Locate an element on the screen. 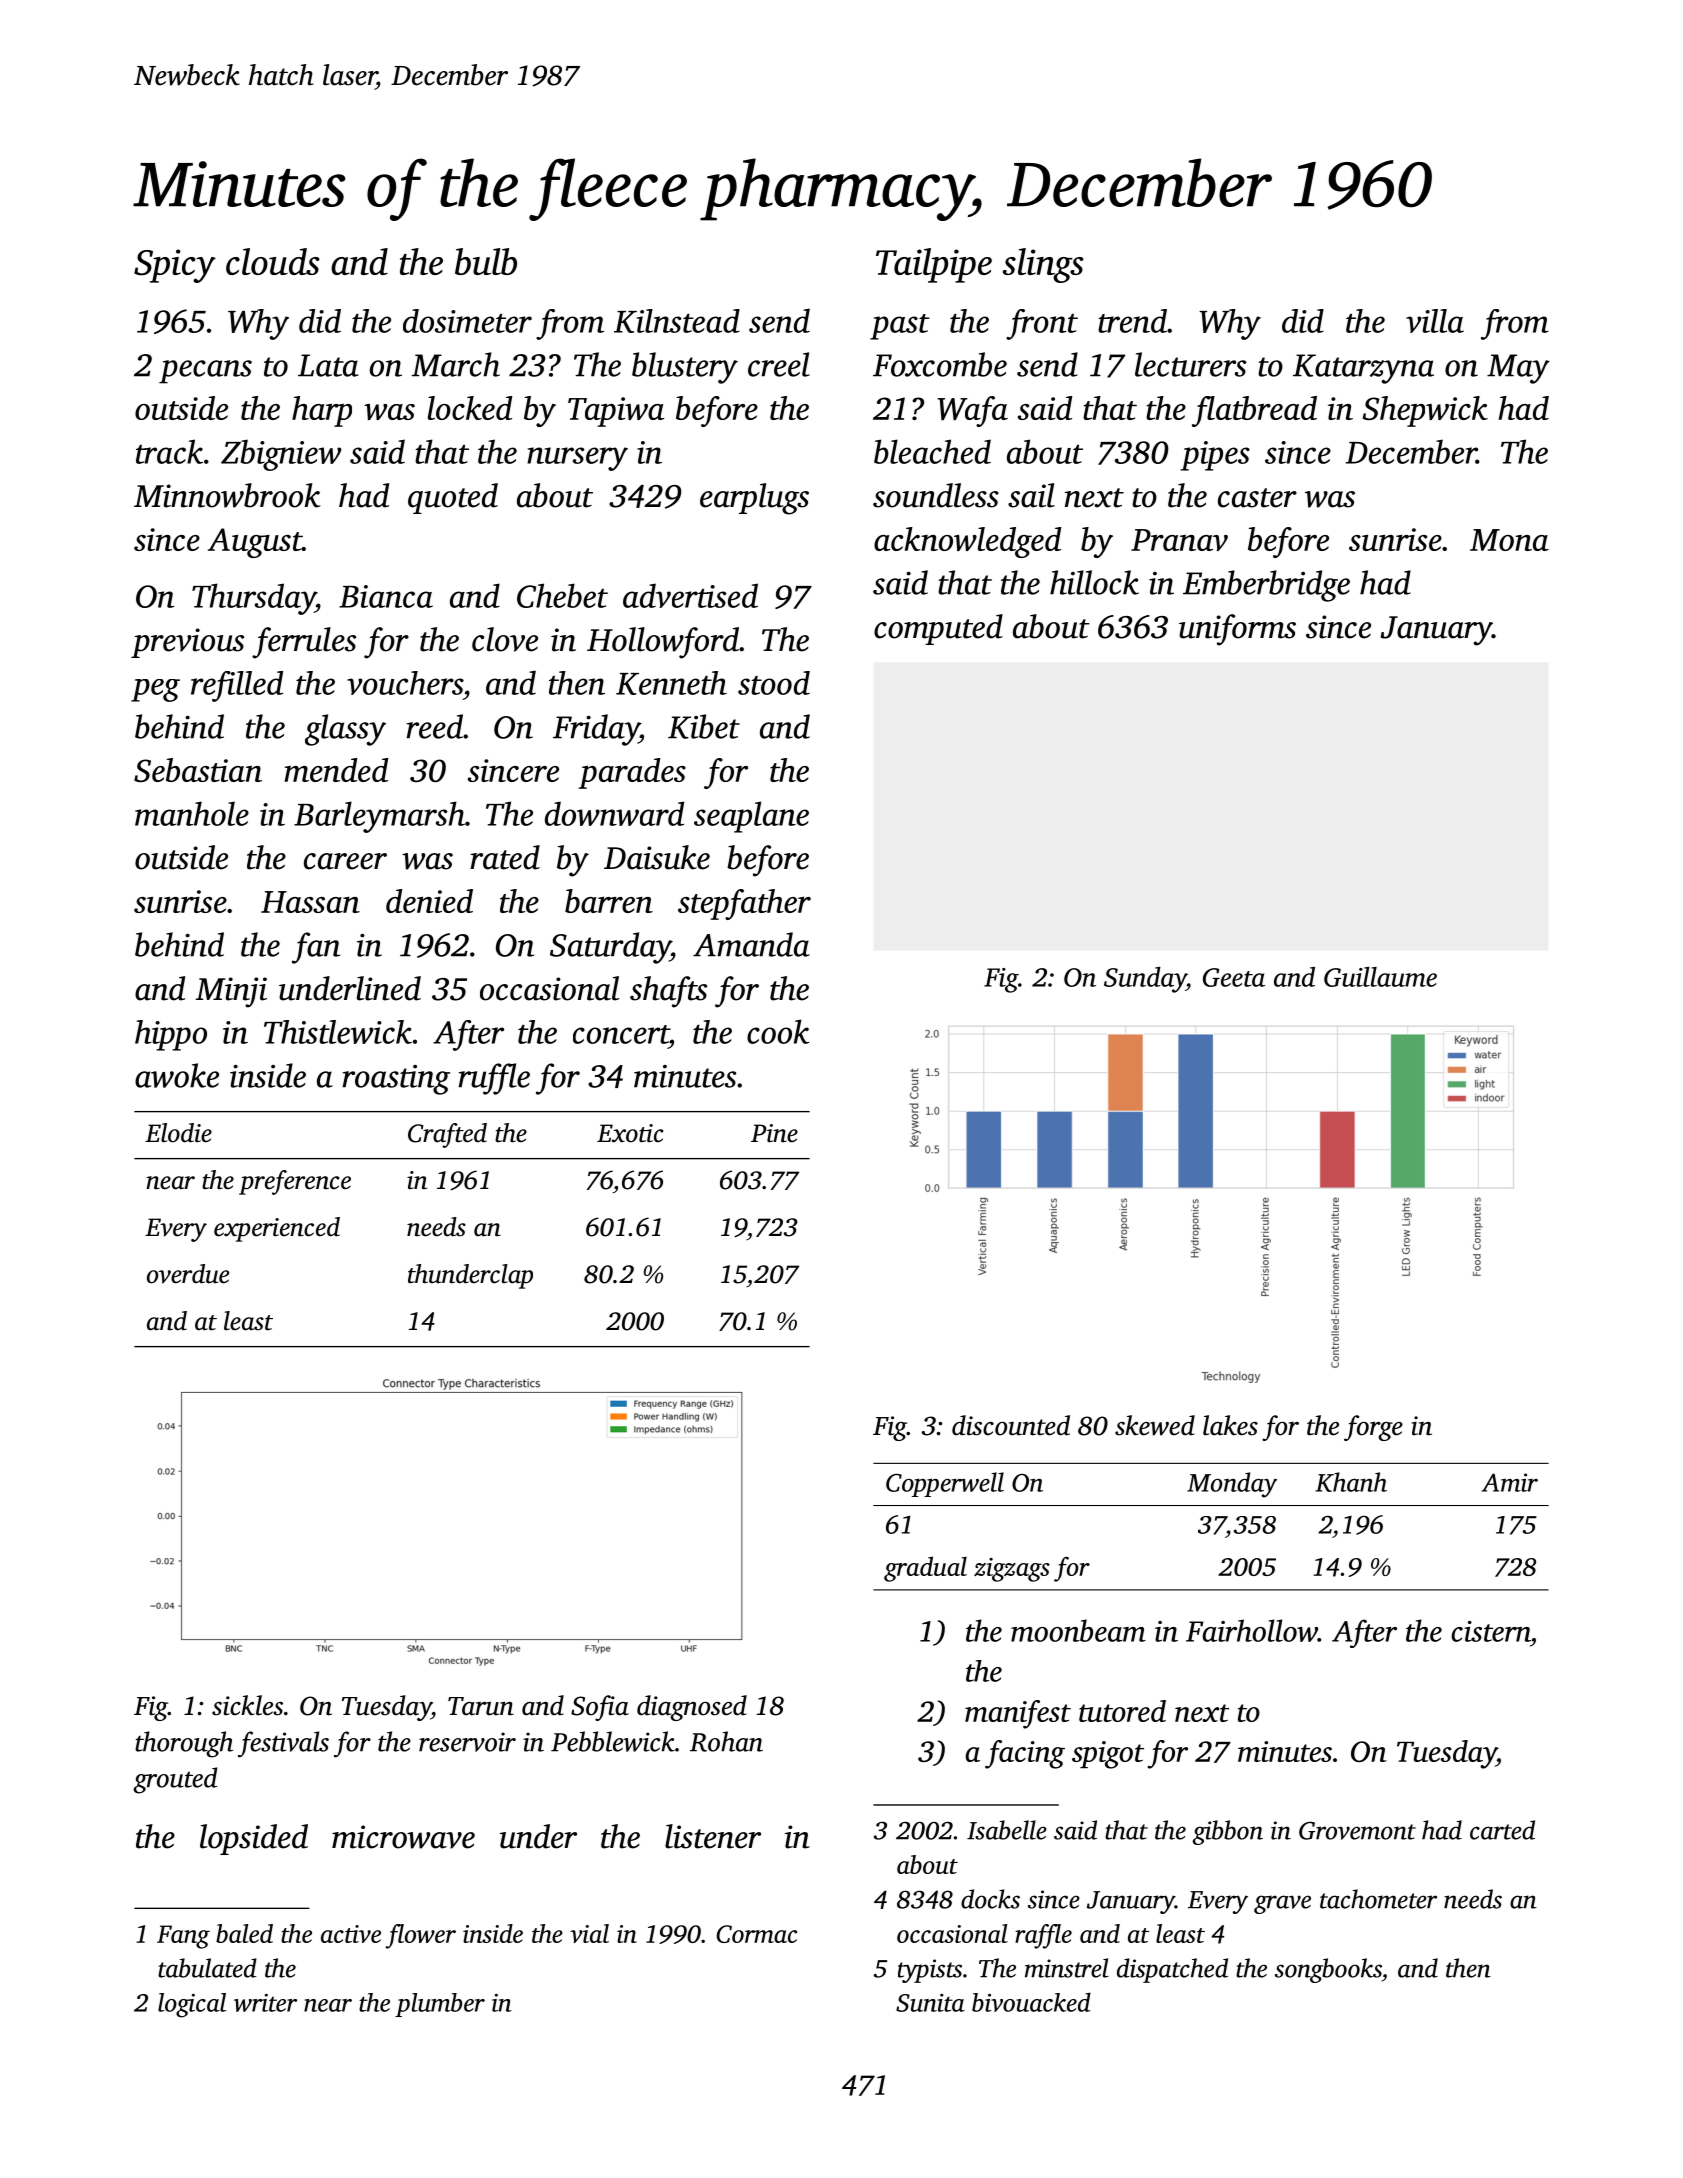 The height and width of the screenshot is (2178, 1683). Amir is located at coordinates (1510, 1482).
